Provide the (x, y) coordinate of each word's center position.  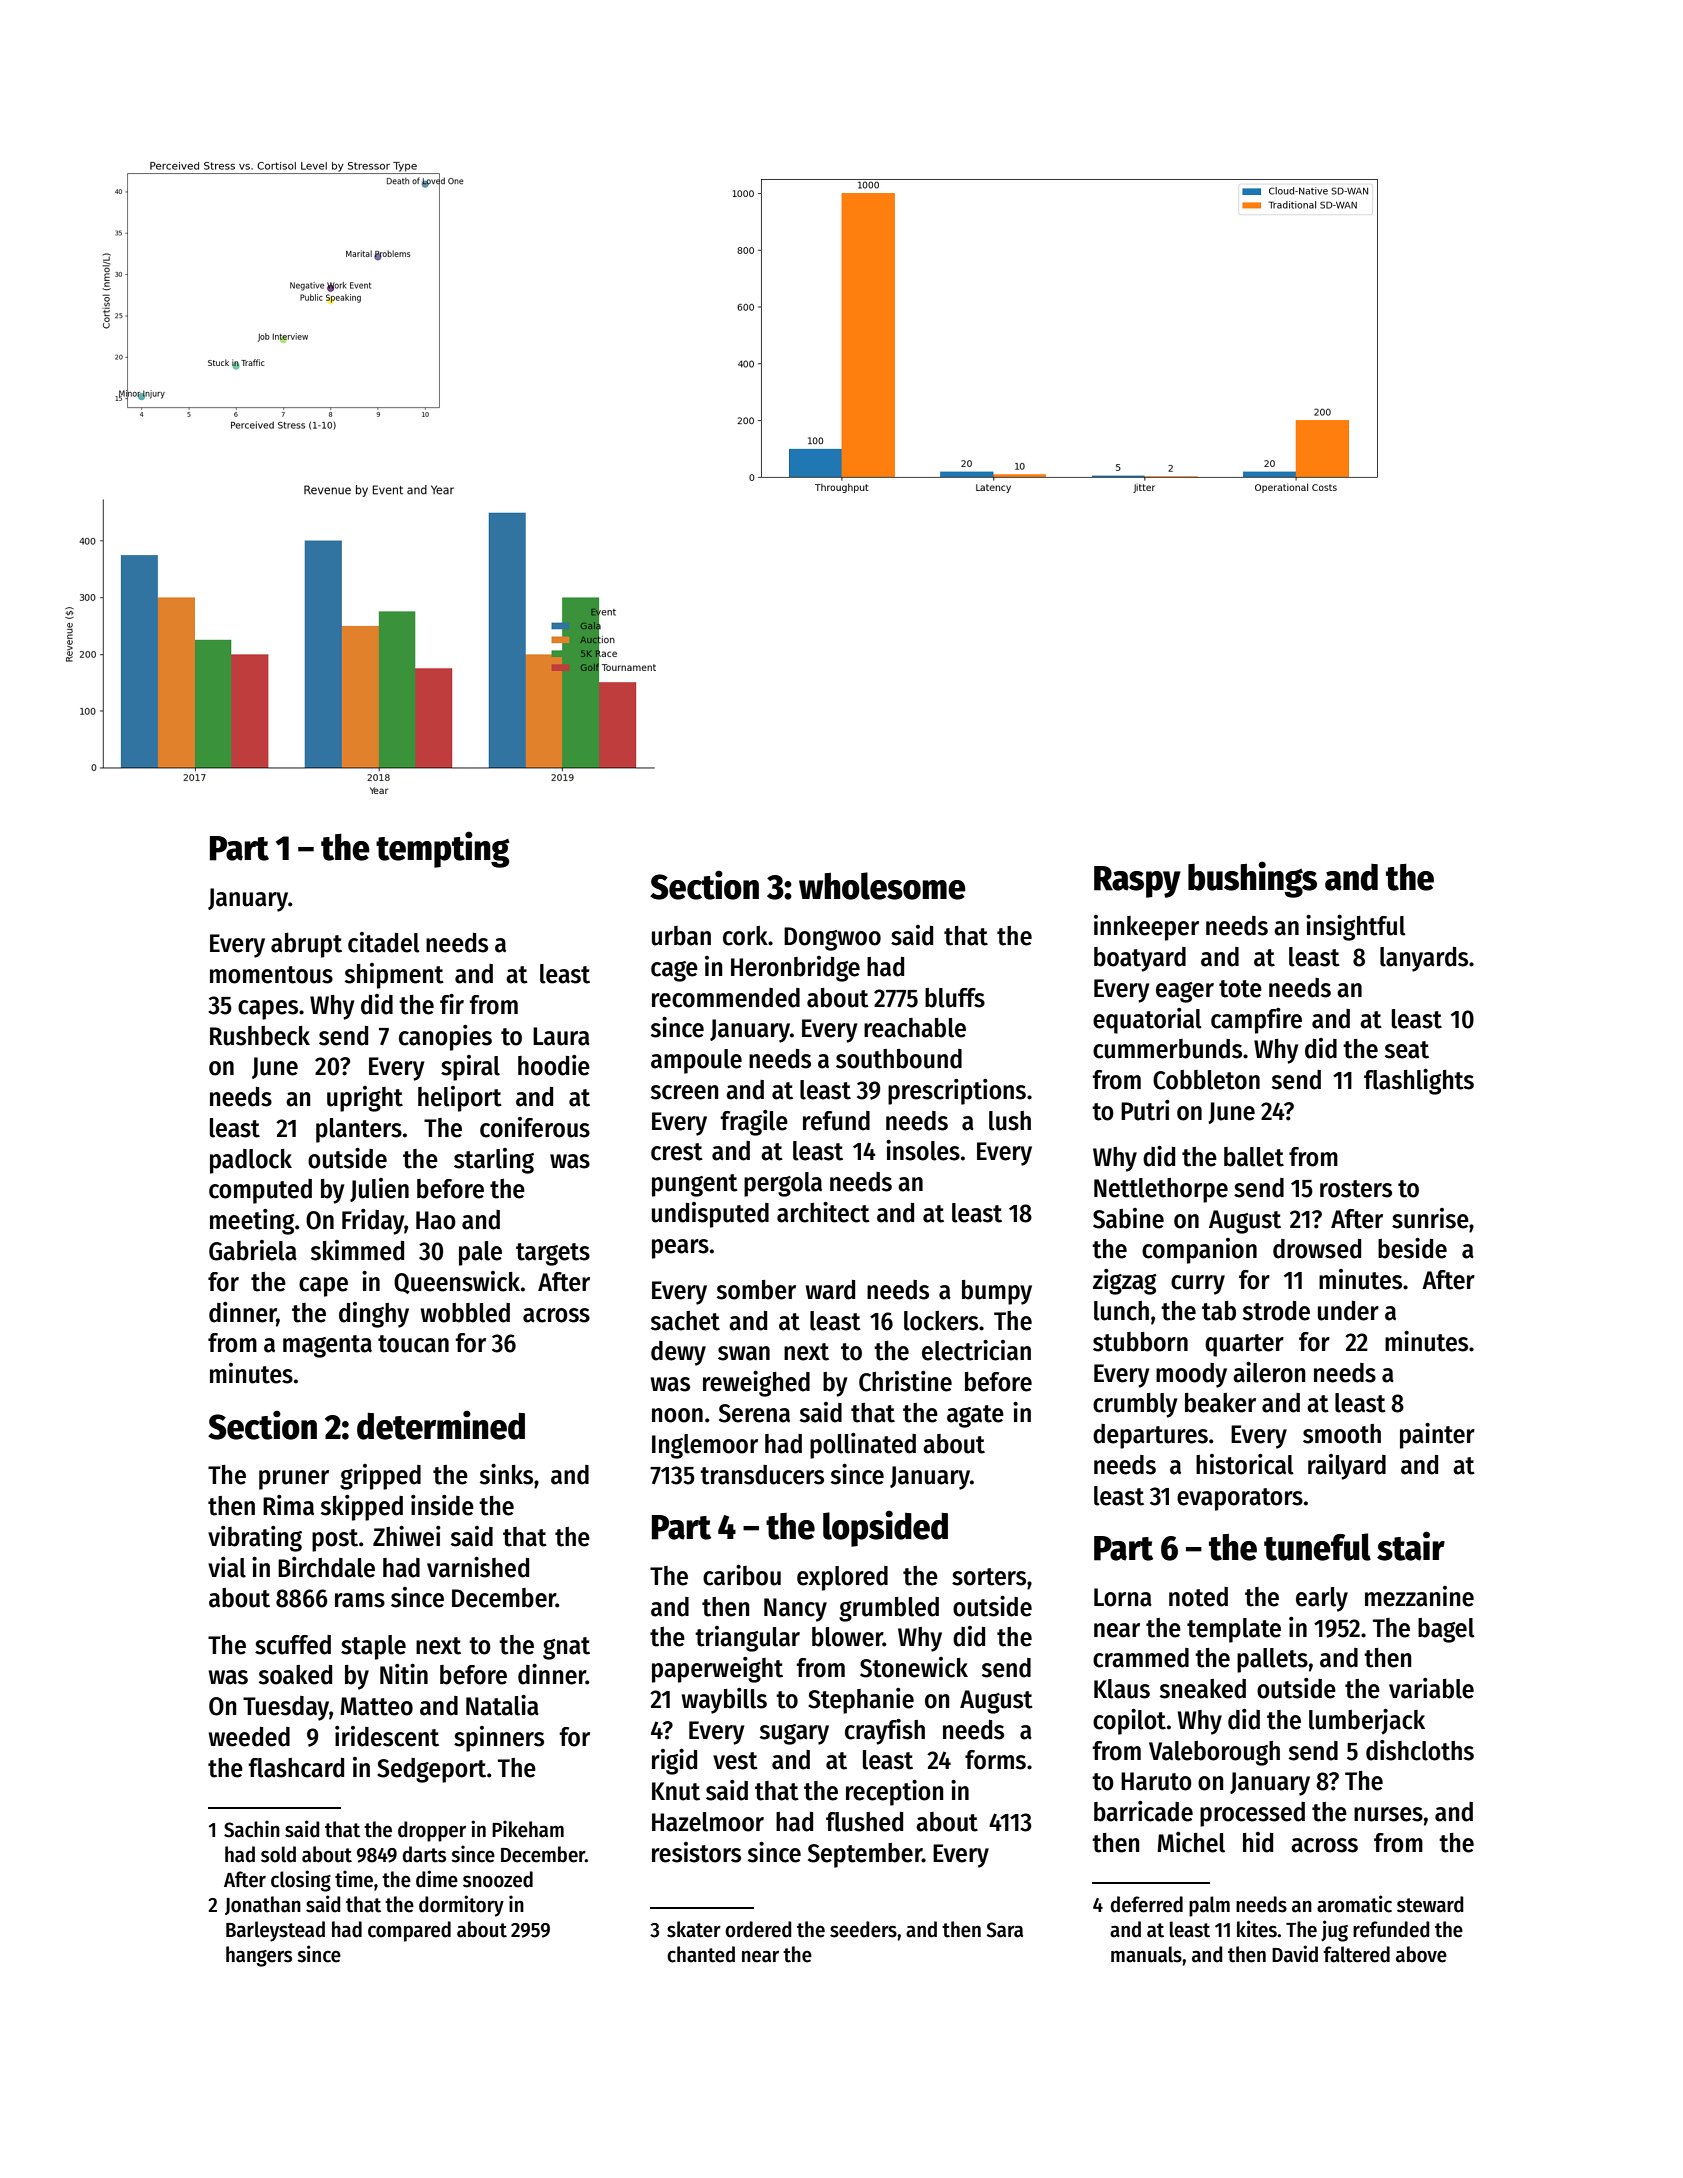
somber (756, 1290)
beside (1412, 1248)
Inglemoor (705, 1446)
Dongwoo (832, 939)
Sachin (252, 1829)
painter (1437, 1436)
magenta (327, 1346)
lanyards (1424, 959)
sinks (506, 1474)
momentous (271, 975)
